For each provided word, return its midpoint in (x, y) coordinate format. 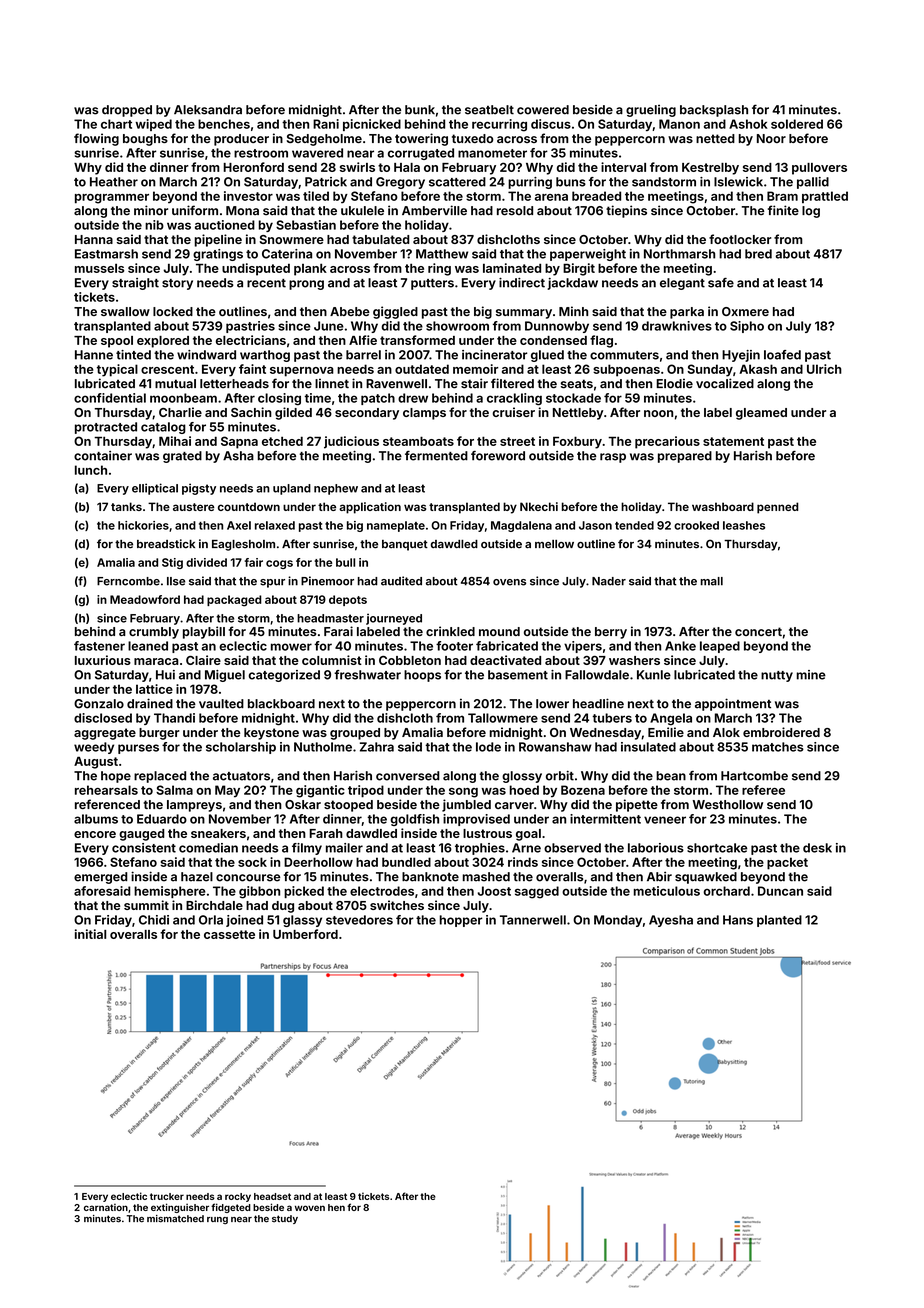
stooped (348, 806)
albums (96, 819)
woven (310, 1208)
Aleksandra (208, 110)
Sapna (239, 442)
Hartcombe (754, 776)
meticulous (667, 891)
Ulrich (824, 369)
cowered (543, 110)
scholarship (241, 748)
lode (488, 747)
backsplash (714, 111)
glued (547, 356)
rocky (238, 1197)
